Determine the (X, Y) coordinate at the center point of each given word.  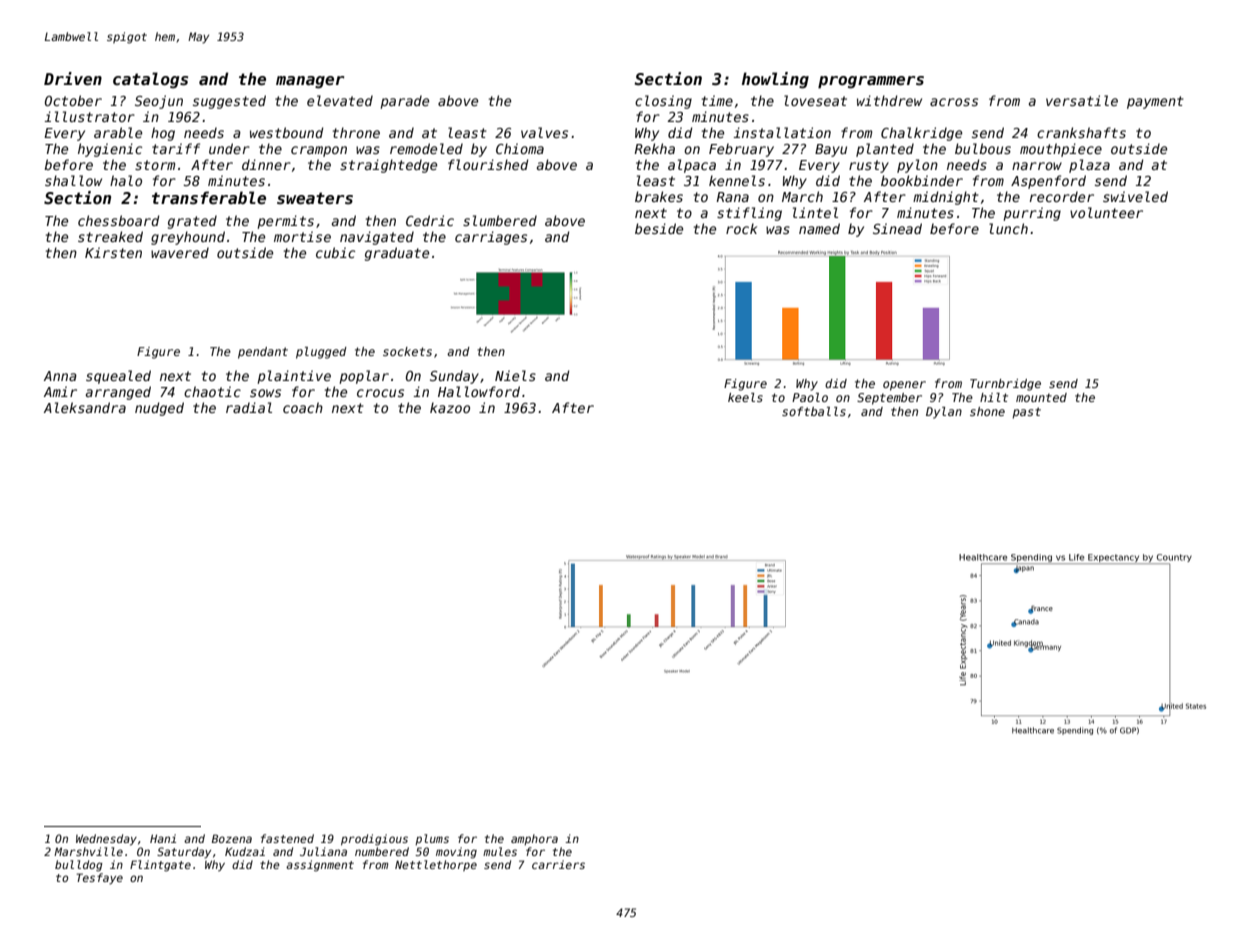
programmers (871, 82)
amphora (534, 839)
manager (310, 82)
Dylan (944, 413)
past (1026, 413)
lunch (1008, 228)
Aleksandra (85, 407)
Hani (163, 838)
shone (987, 411)
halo (126, 180)
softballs (814, 411)
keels (745, 397)
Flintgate (160, 866)
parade (404, 102)
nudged (159, 409)
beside (659, 228)
